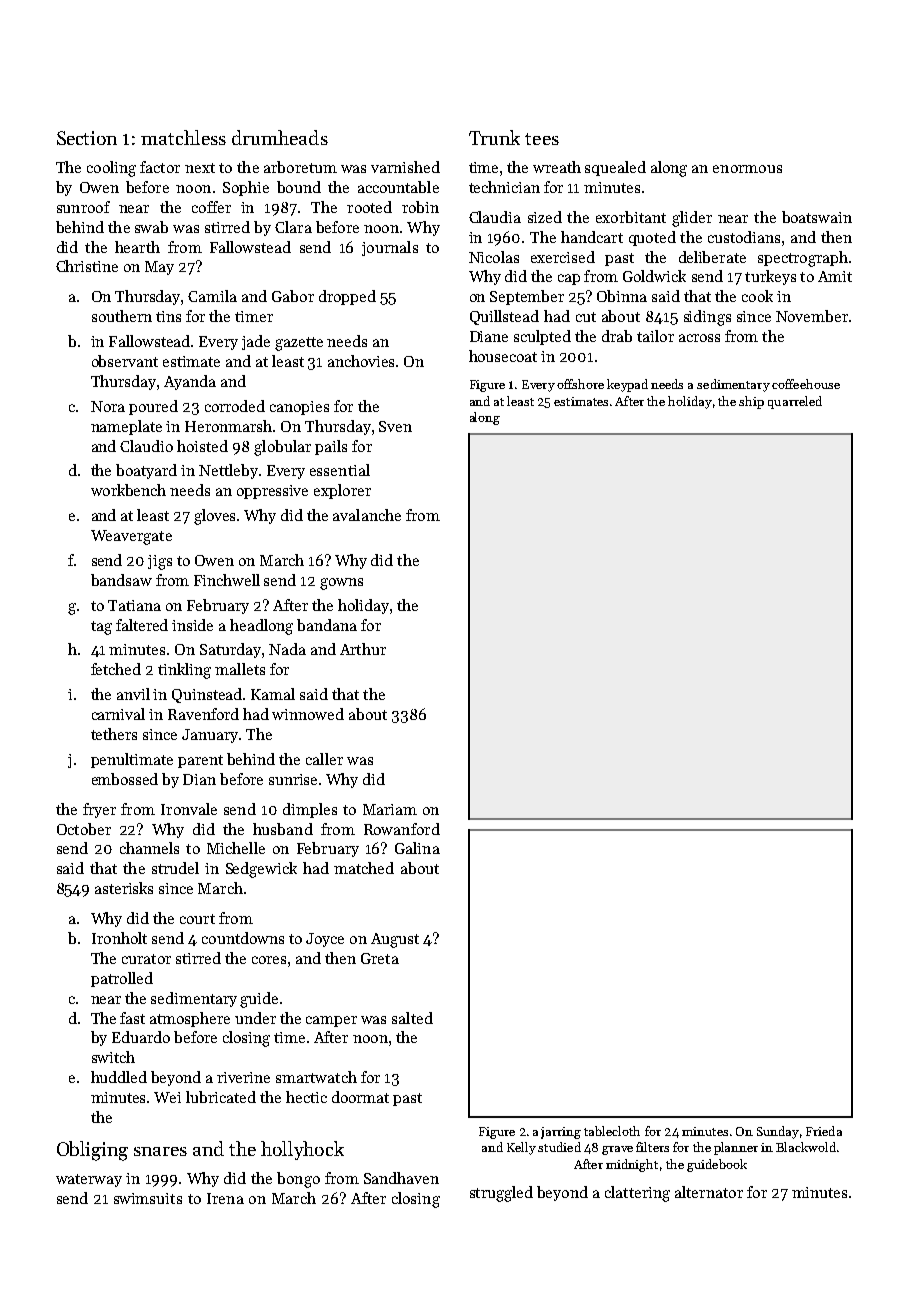  Describe the element at coordinates (367, 515) in the document. I see `avalanche` at that location.
